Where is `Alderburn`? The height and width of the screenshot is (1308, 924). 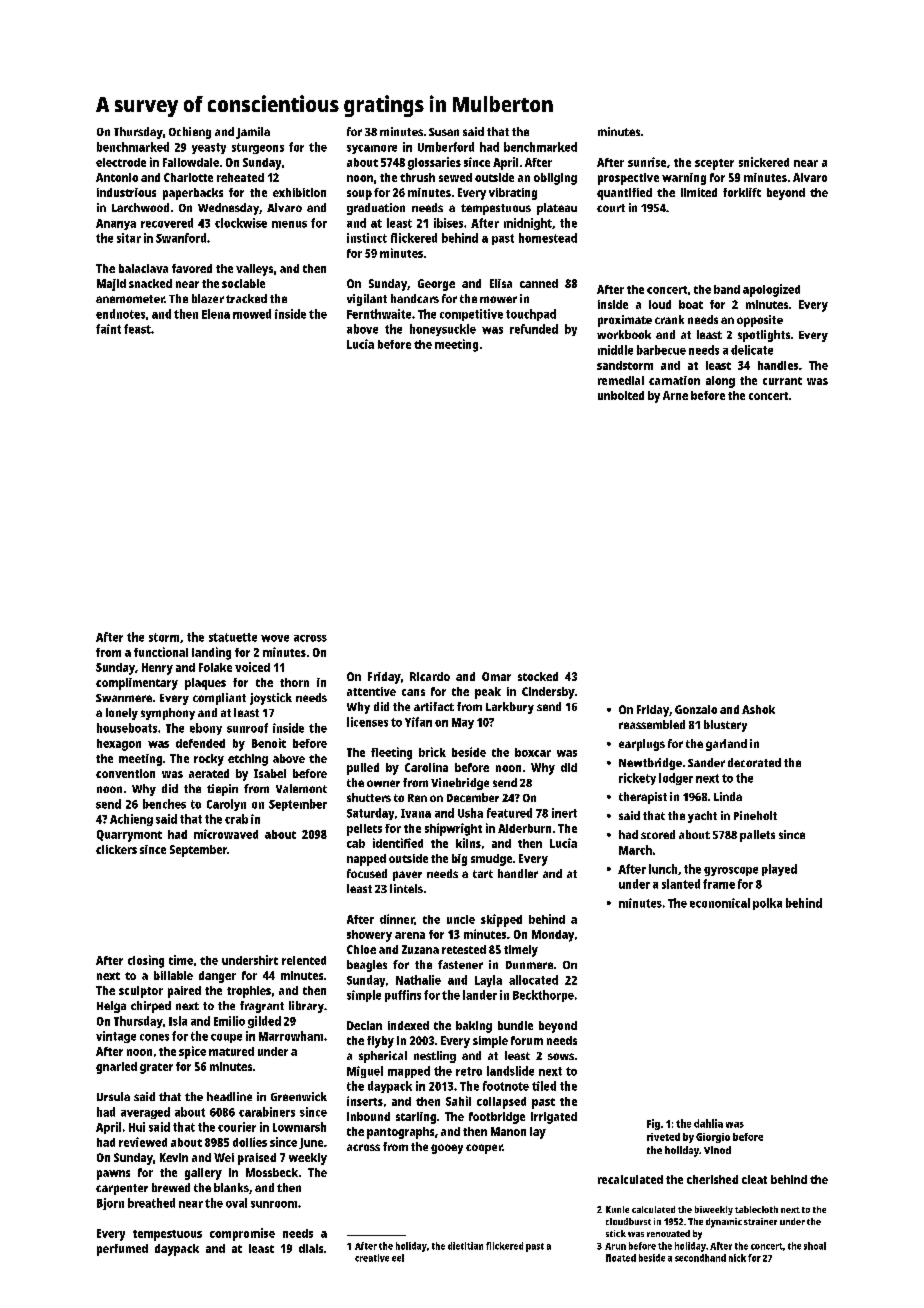 Alderburn is located at coordinates (524, 828).
